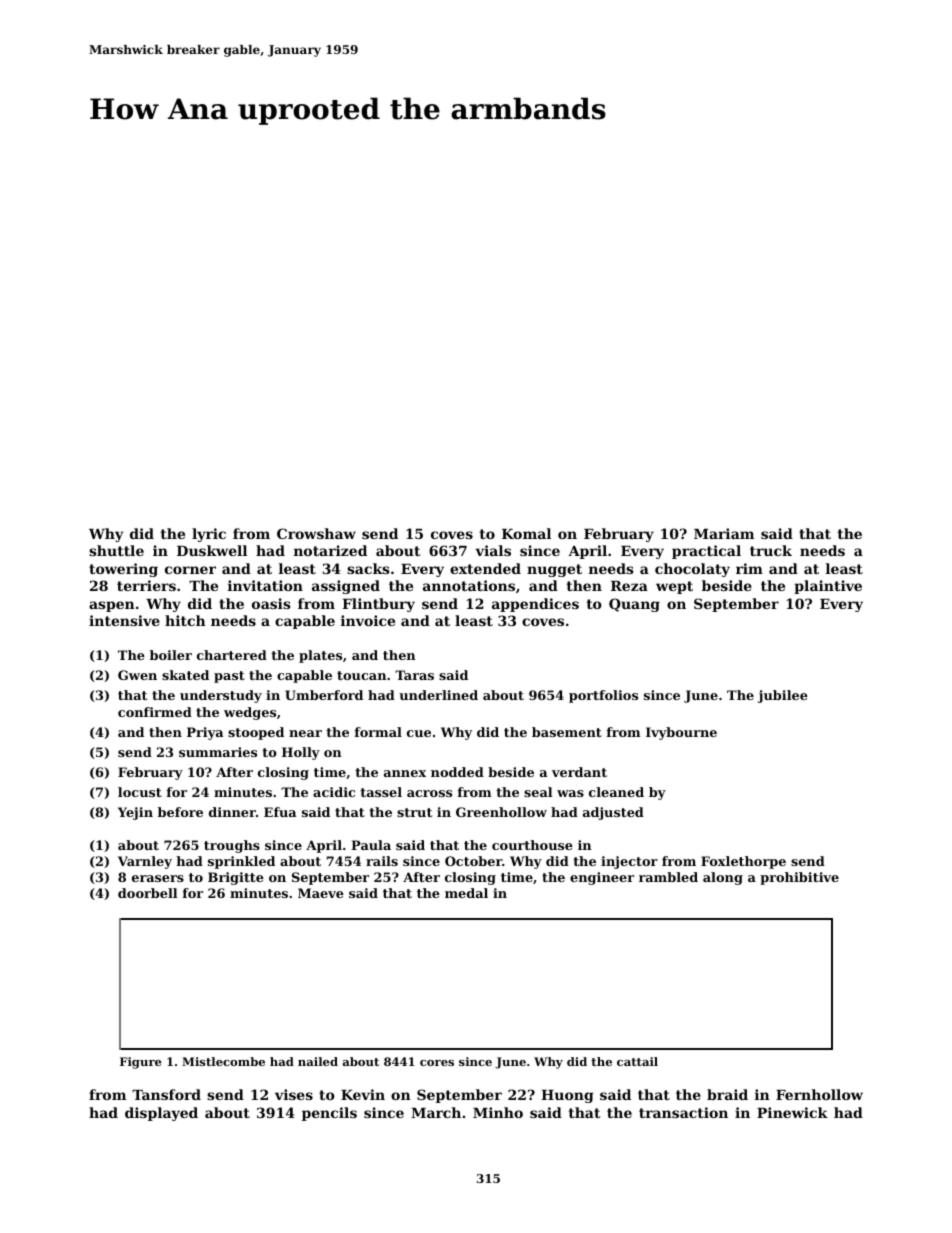  I want to click on Foxlethorpe, so click(743, 862).
